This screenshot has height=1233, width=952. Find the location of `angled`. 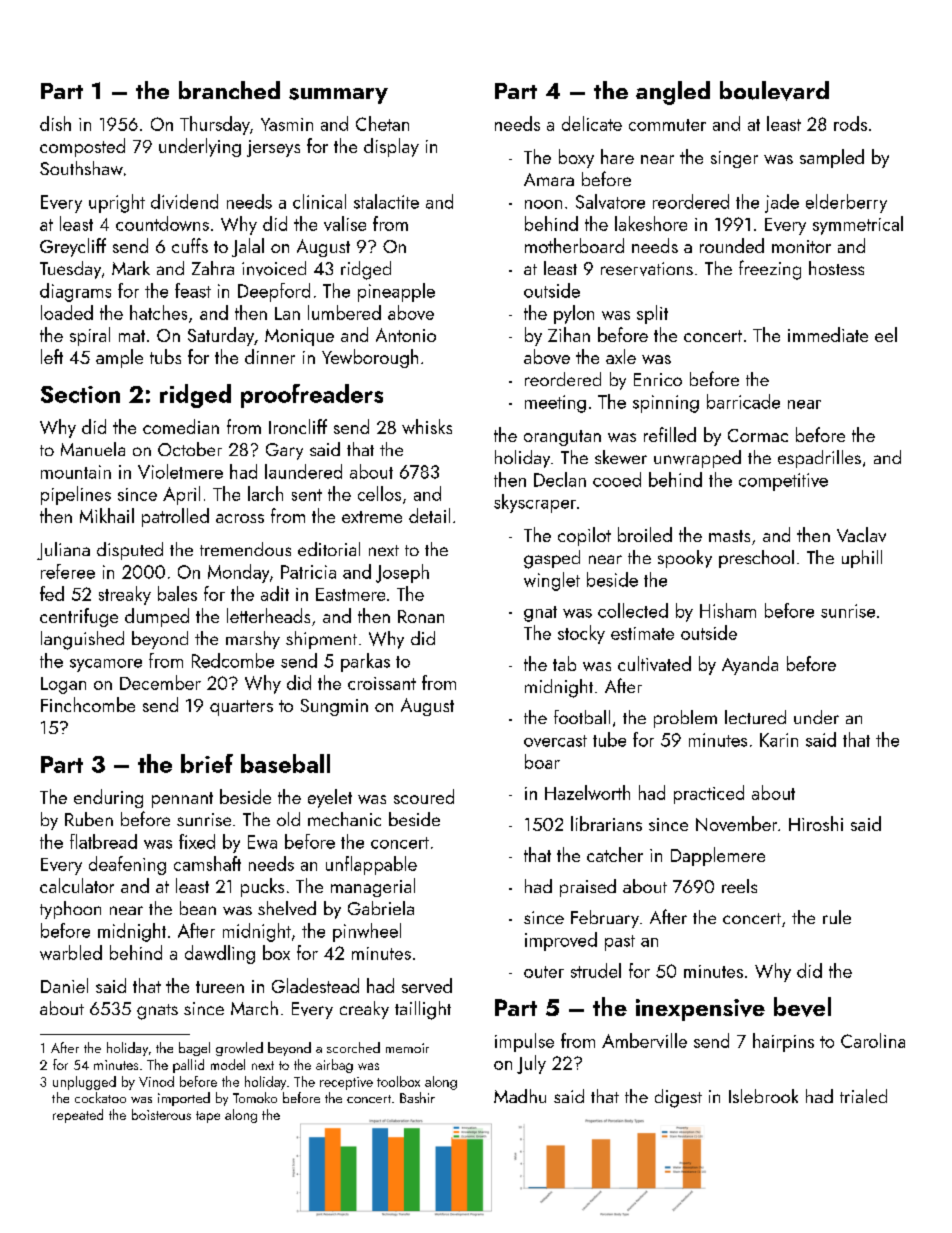

angled is located at coordinates (673, 93).
